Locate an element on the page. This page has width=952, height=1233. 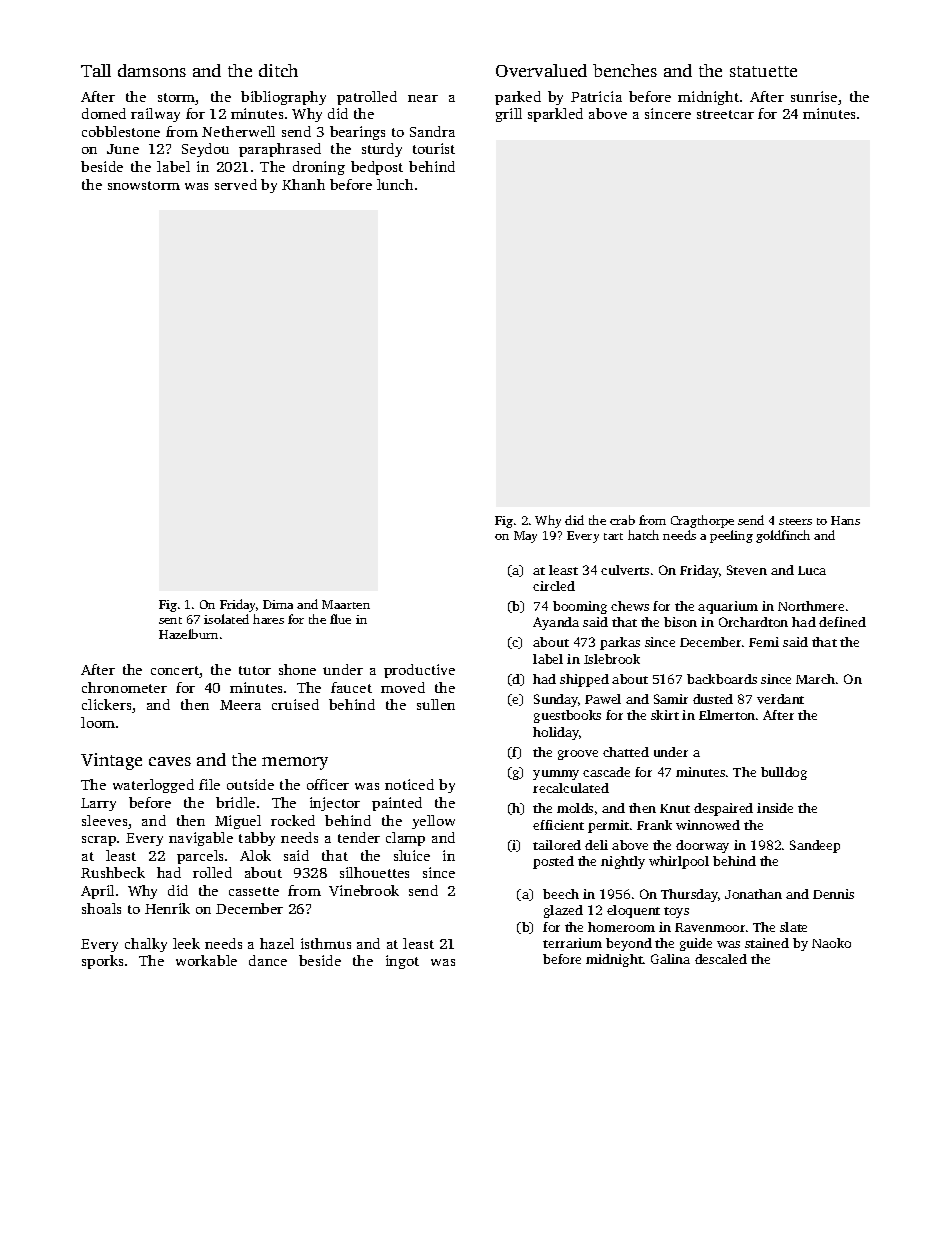
lunch is located at coordinates (395, 184).
